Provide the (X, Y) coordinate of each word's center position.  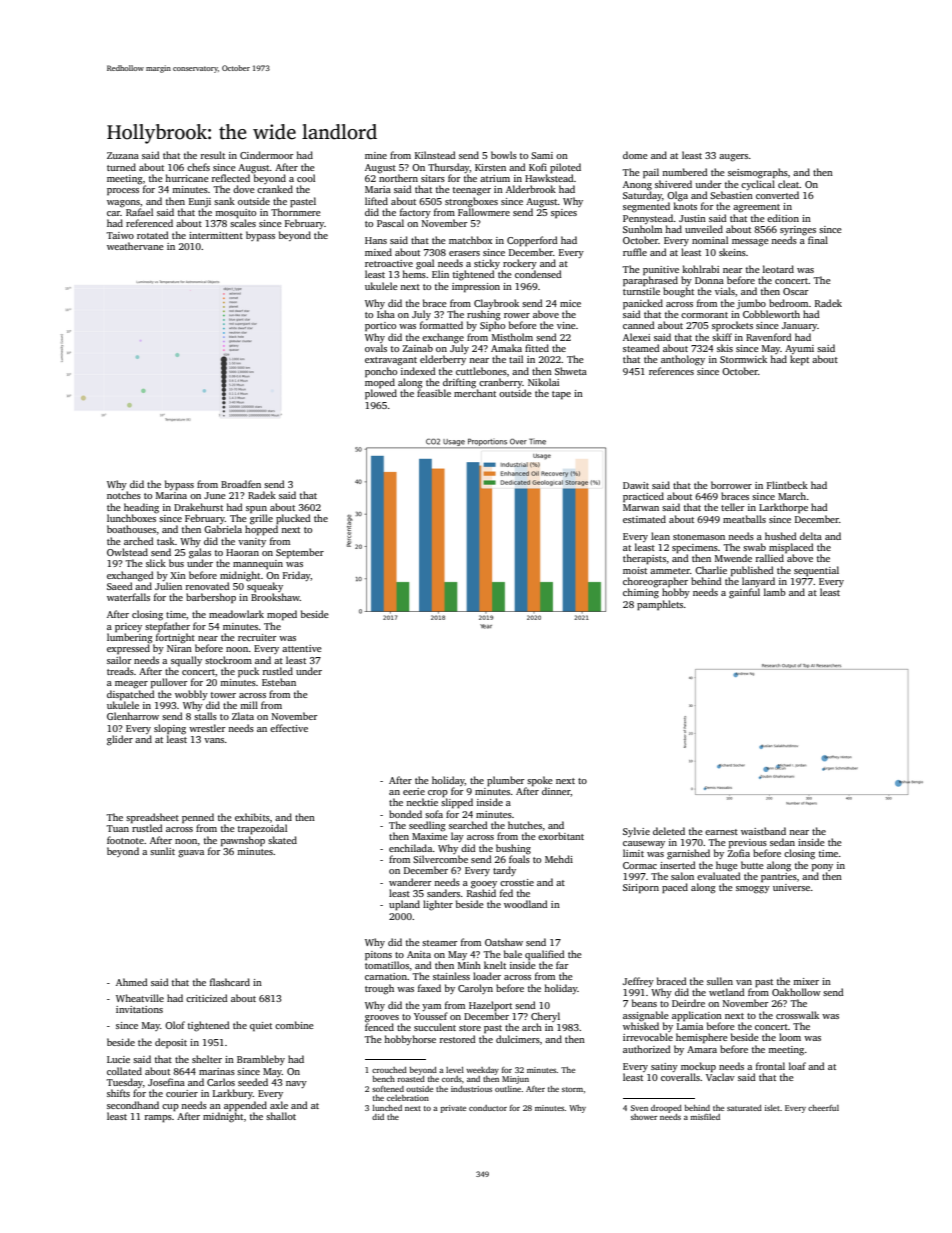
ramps (158, 1119)
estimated (644, 519)
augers (733, 158)
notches (124, 495)
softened (388, 1089)
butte (752, 865)
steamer (440, 943)
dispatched (131, 695)
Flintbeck (787, 485)
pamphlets (660, 605)
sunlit (162, 851)
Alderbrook (531, 189)
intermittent (216, 235)
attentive (302, 648)
